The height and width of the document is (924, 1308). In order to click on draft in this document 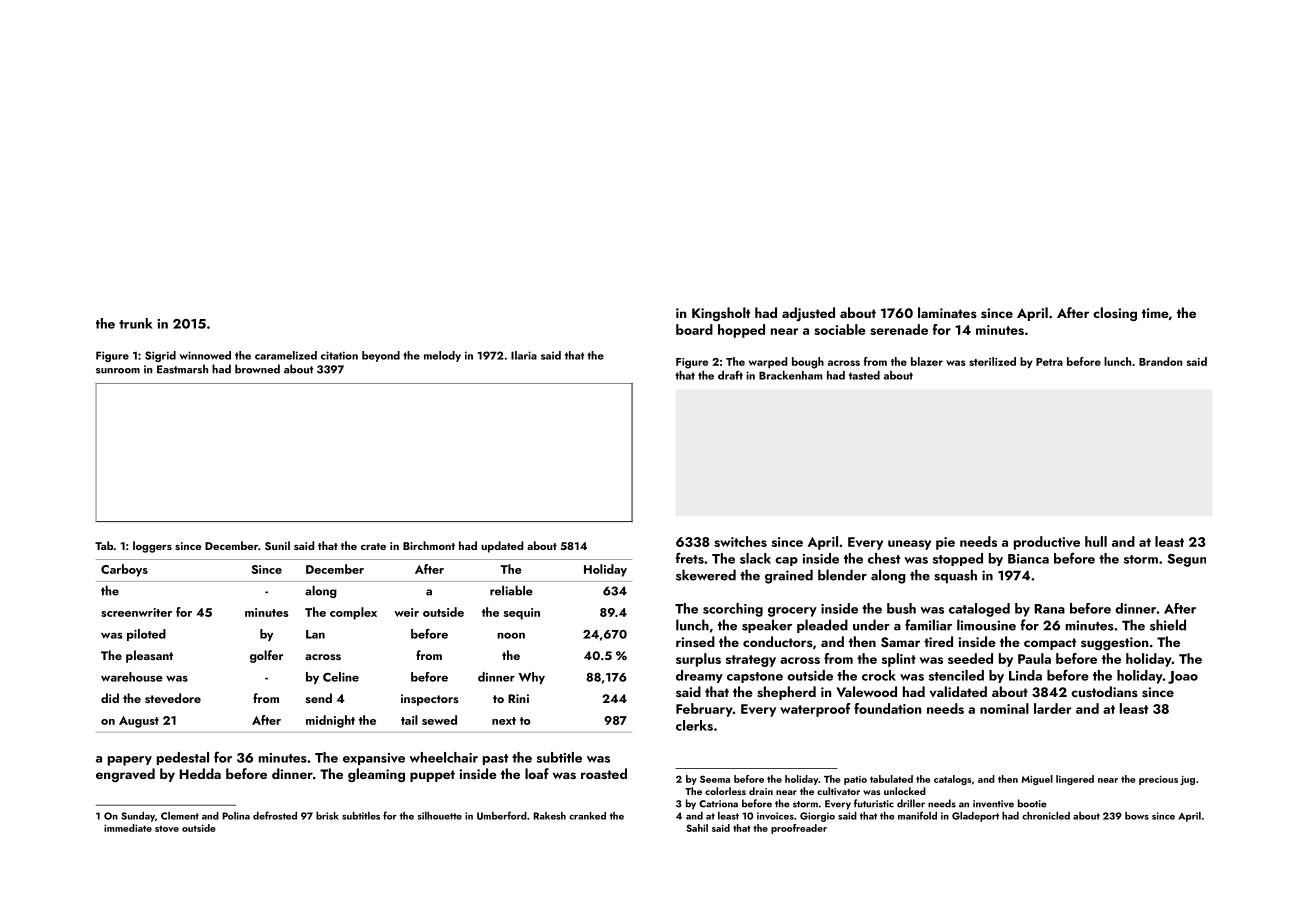, I will do `click(730, 375)`.
